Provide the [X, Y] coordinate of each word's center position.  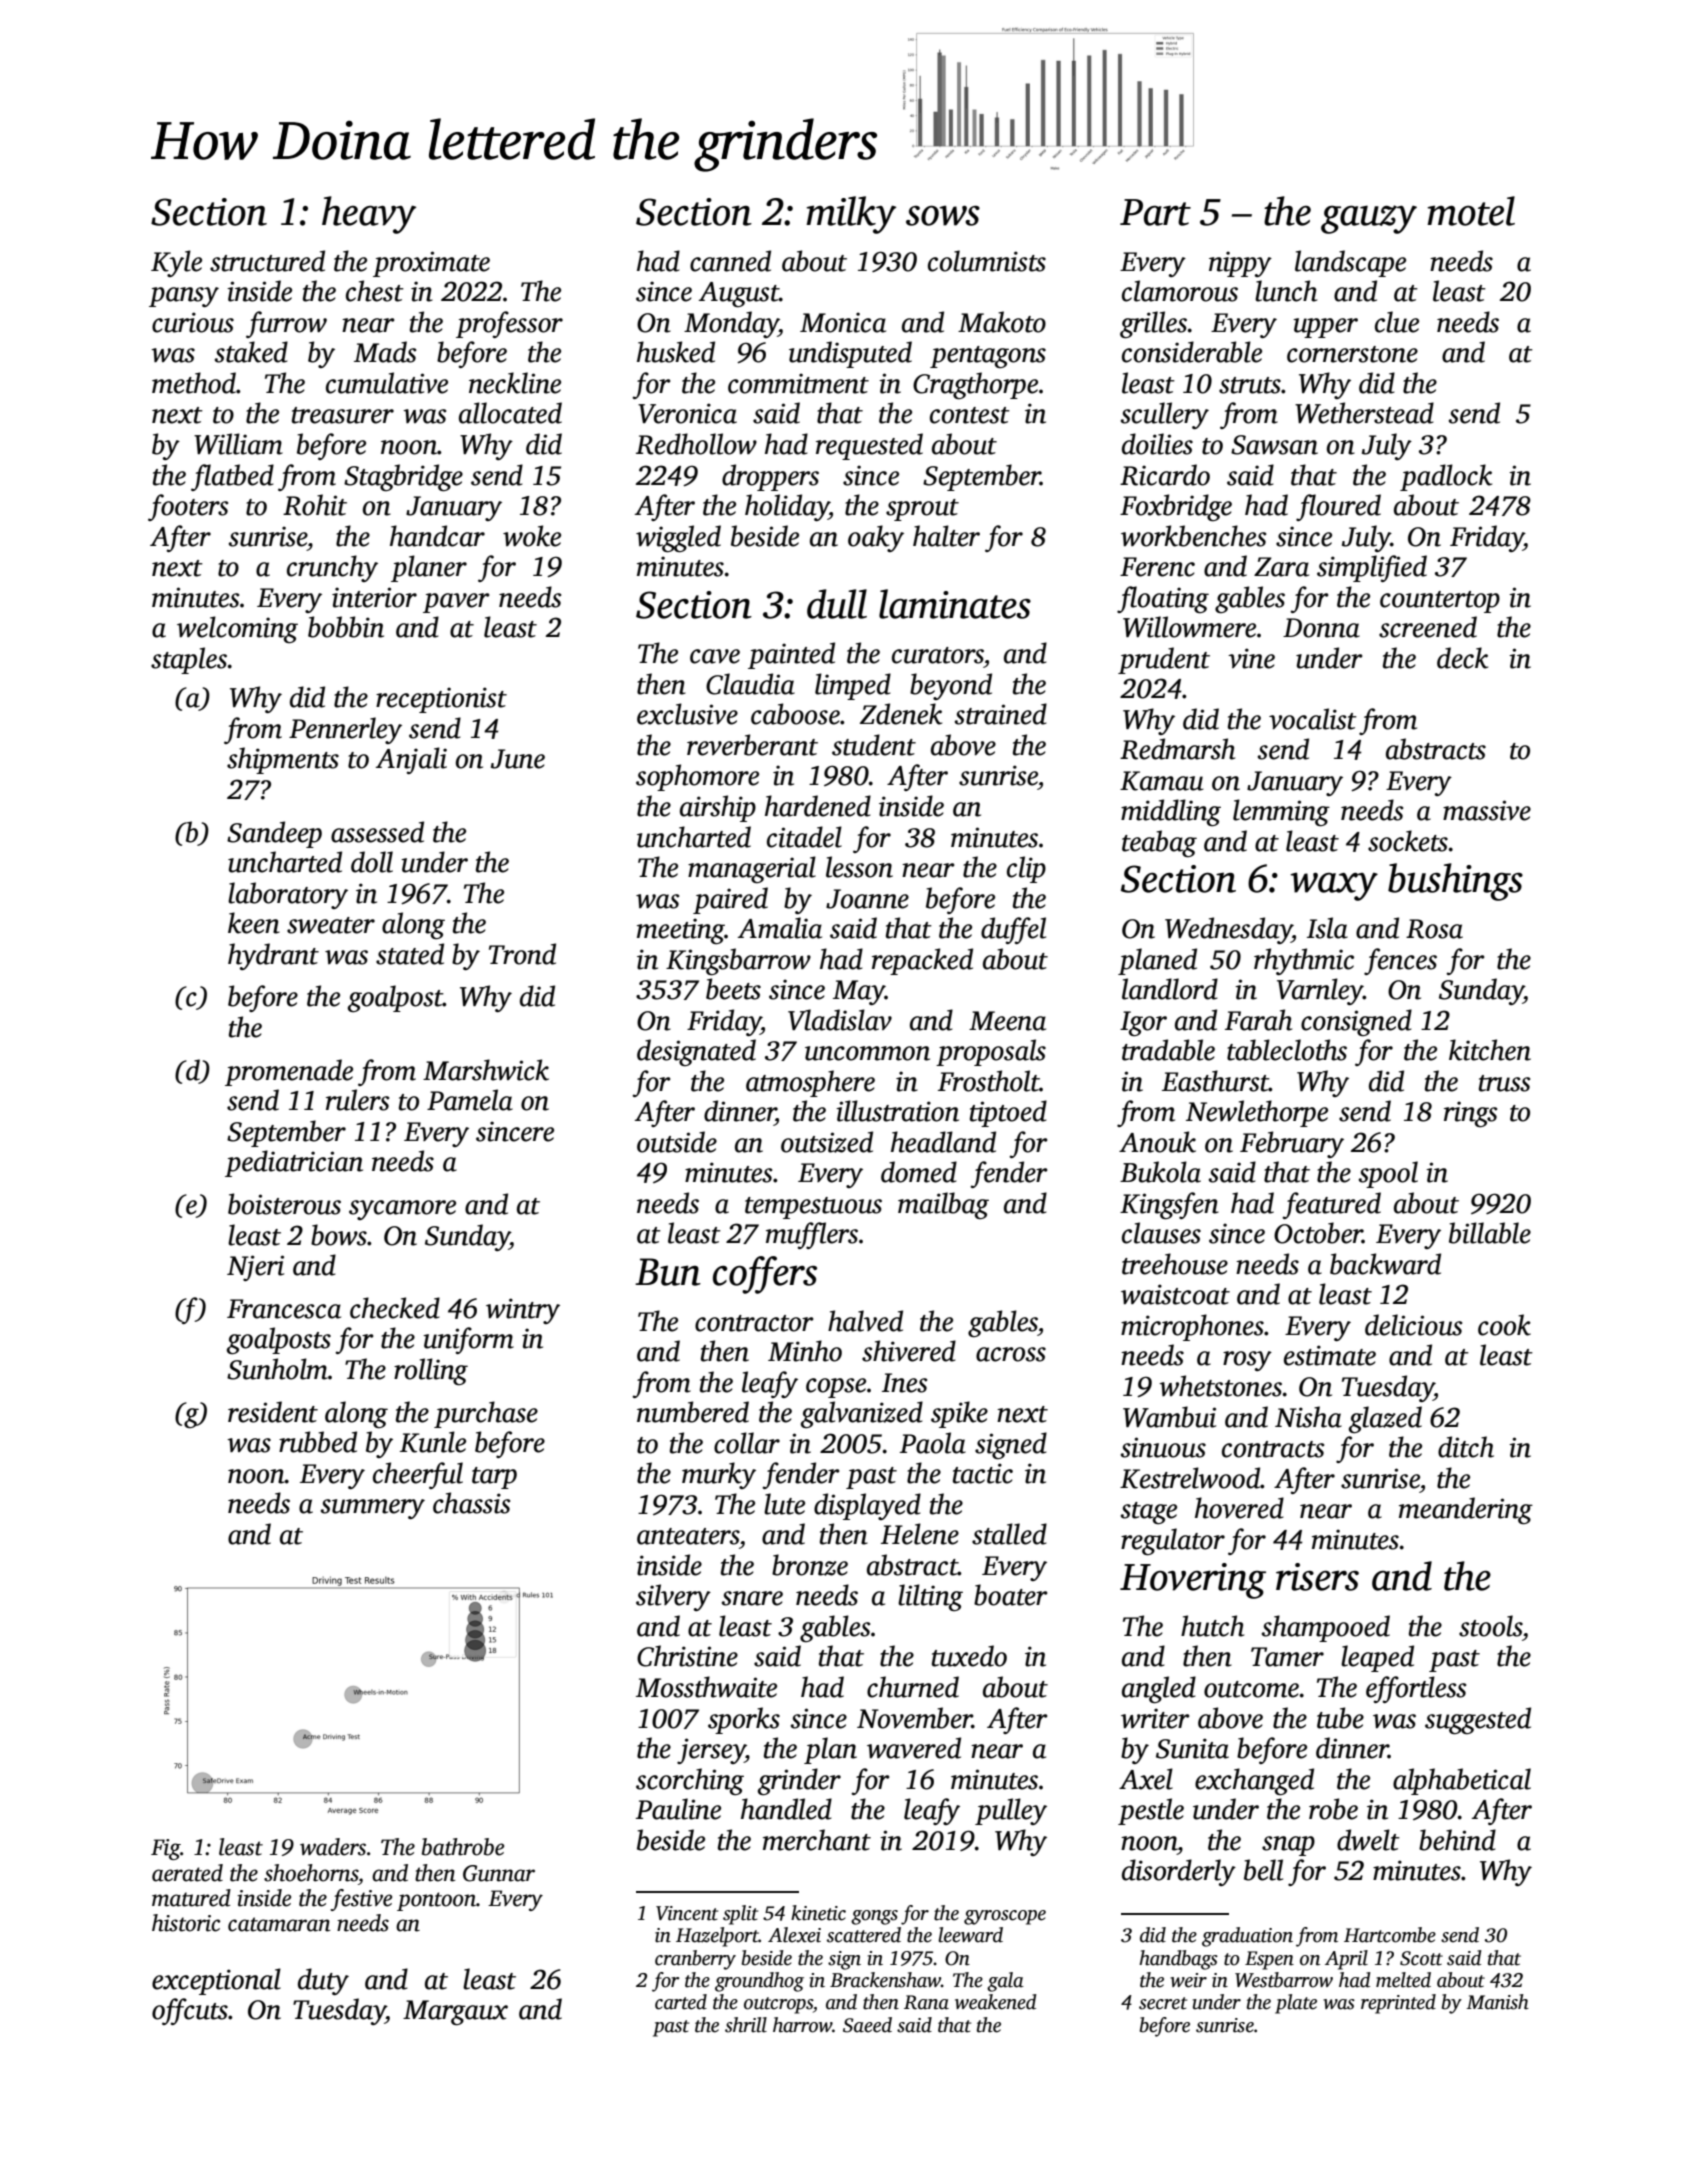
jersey [711, 1751]
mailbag [943, 1205]
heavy [369, 215]
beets [733, 989]
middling [1171, 812]
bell [1263, 1870]
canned [730, 261]
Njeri [255, 1268]
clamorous [1180, 291]
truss [1504, 1083]
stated [410, 954]
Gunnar [499, 1873]
